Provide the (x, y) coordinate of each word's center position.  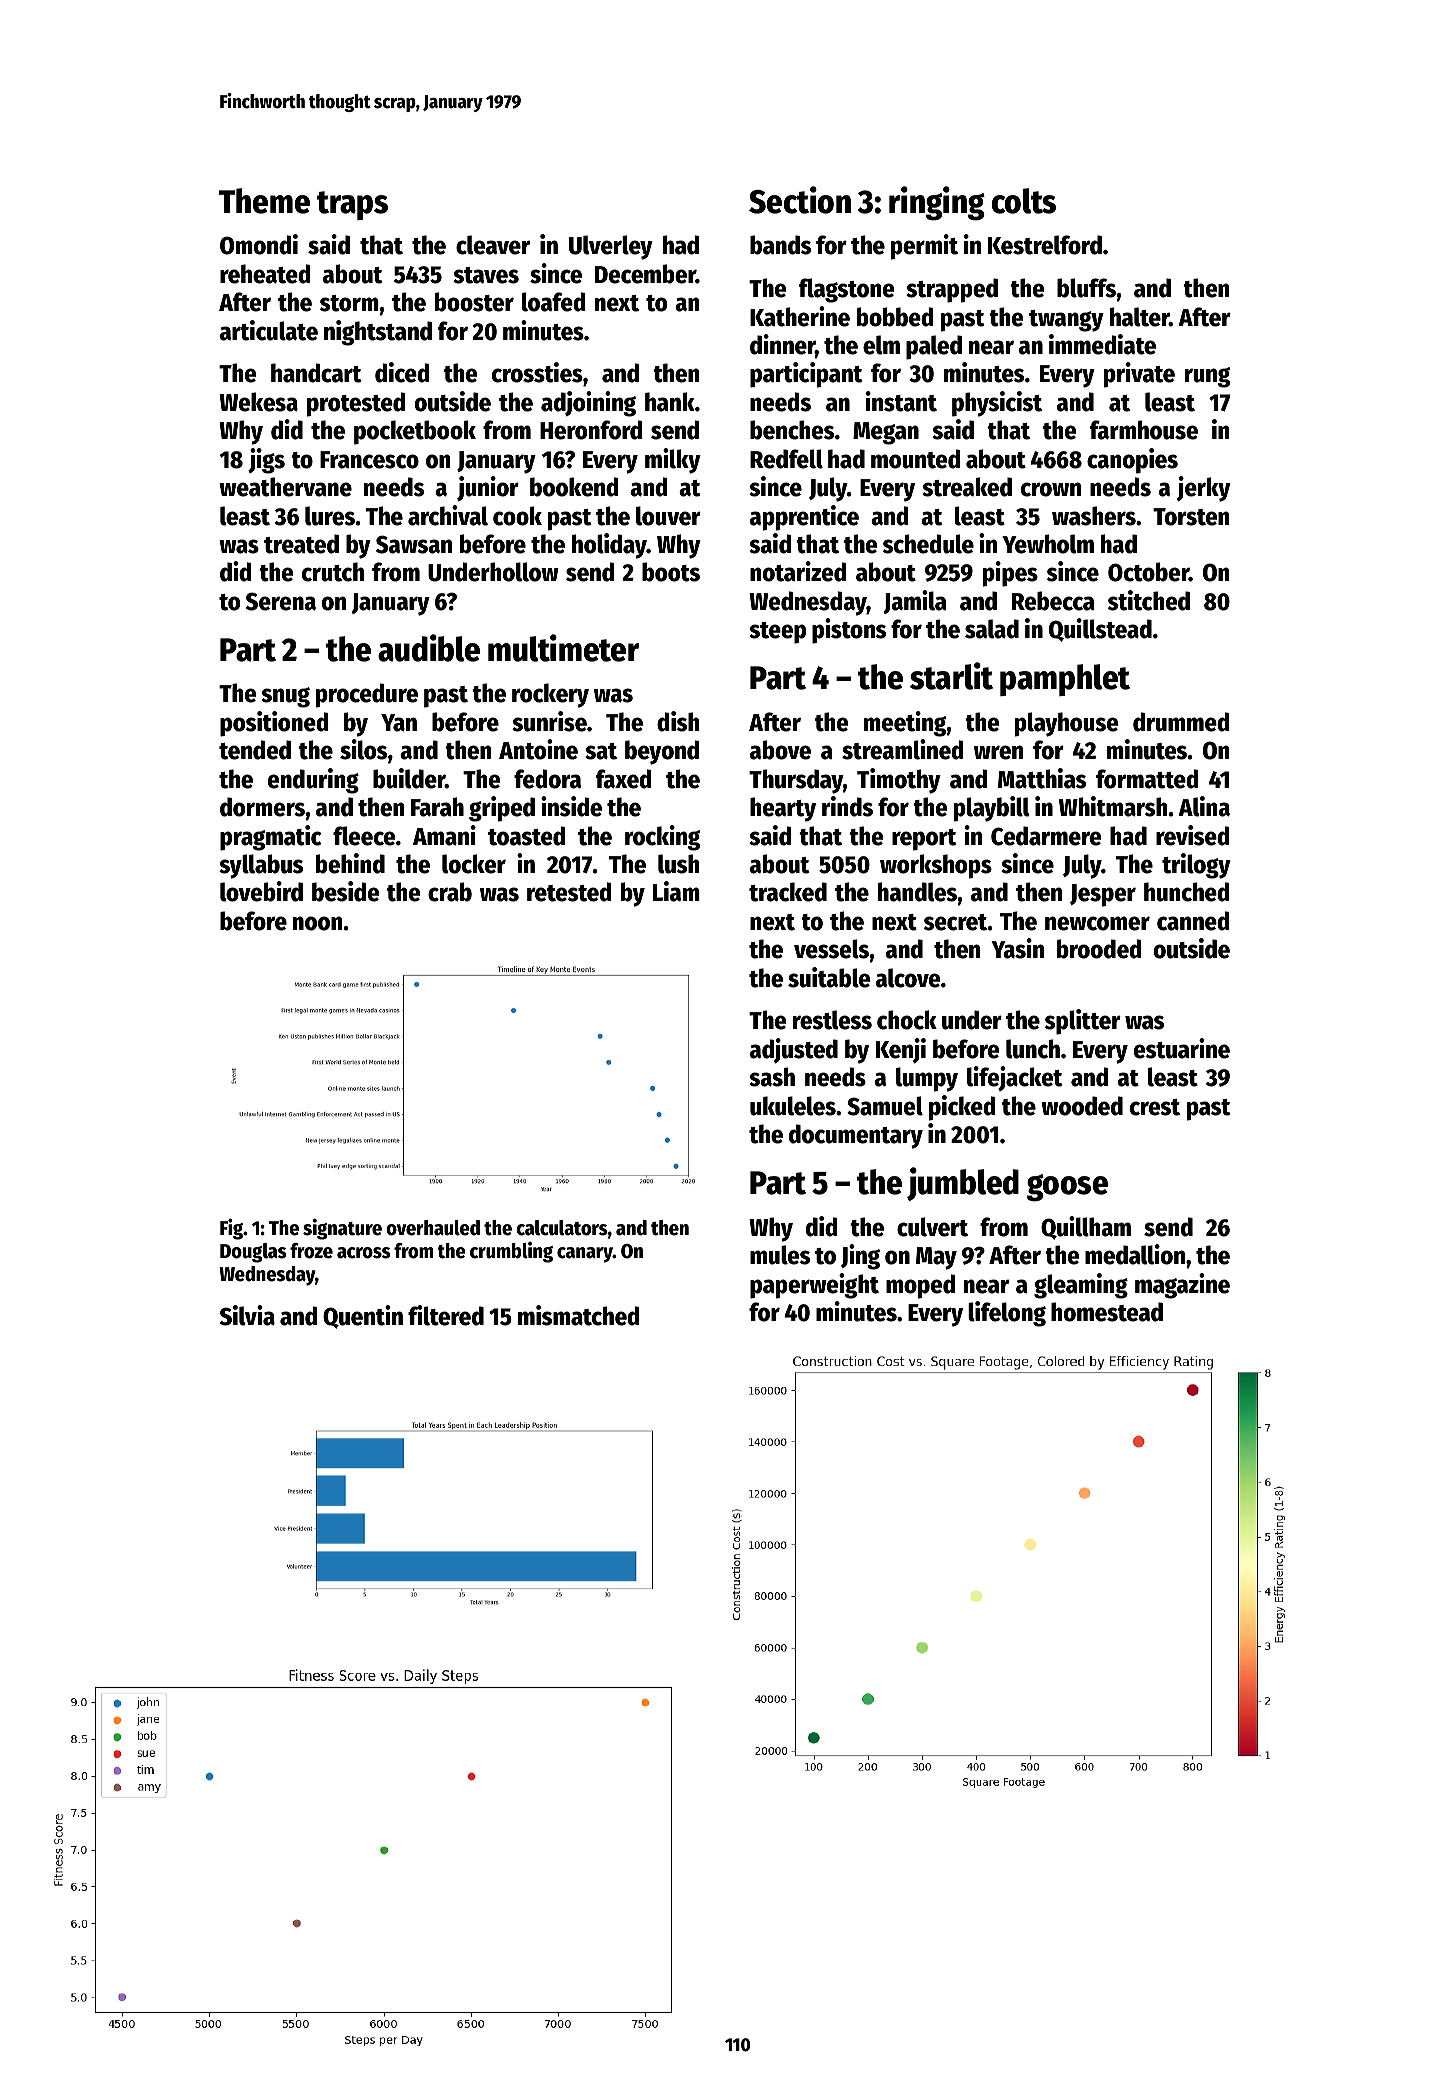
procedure (367, 695)
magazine (1182, 1286)
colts (1023, 201)
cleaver (493, 245)
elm (881, 345)
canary (585, 1255)
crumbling (511, 1252)
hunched (1187, 892)
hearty (783, 809)
